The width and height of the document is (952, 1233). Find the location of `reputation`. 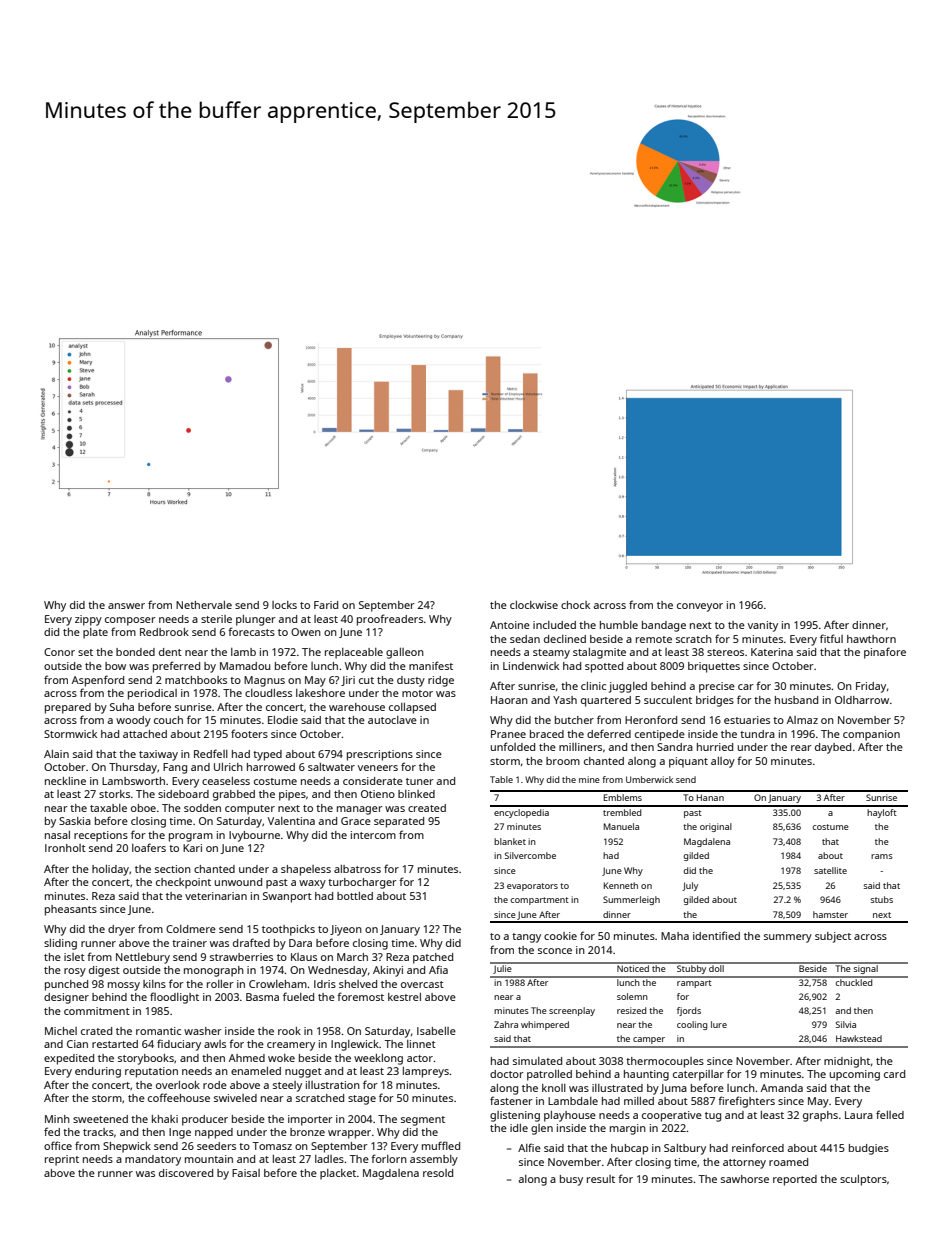

reputation is located at coordinates (151, 1072).
